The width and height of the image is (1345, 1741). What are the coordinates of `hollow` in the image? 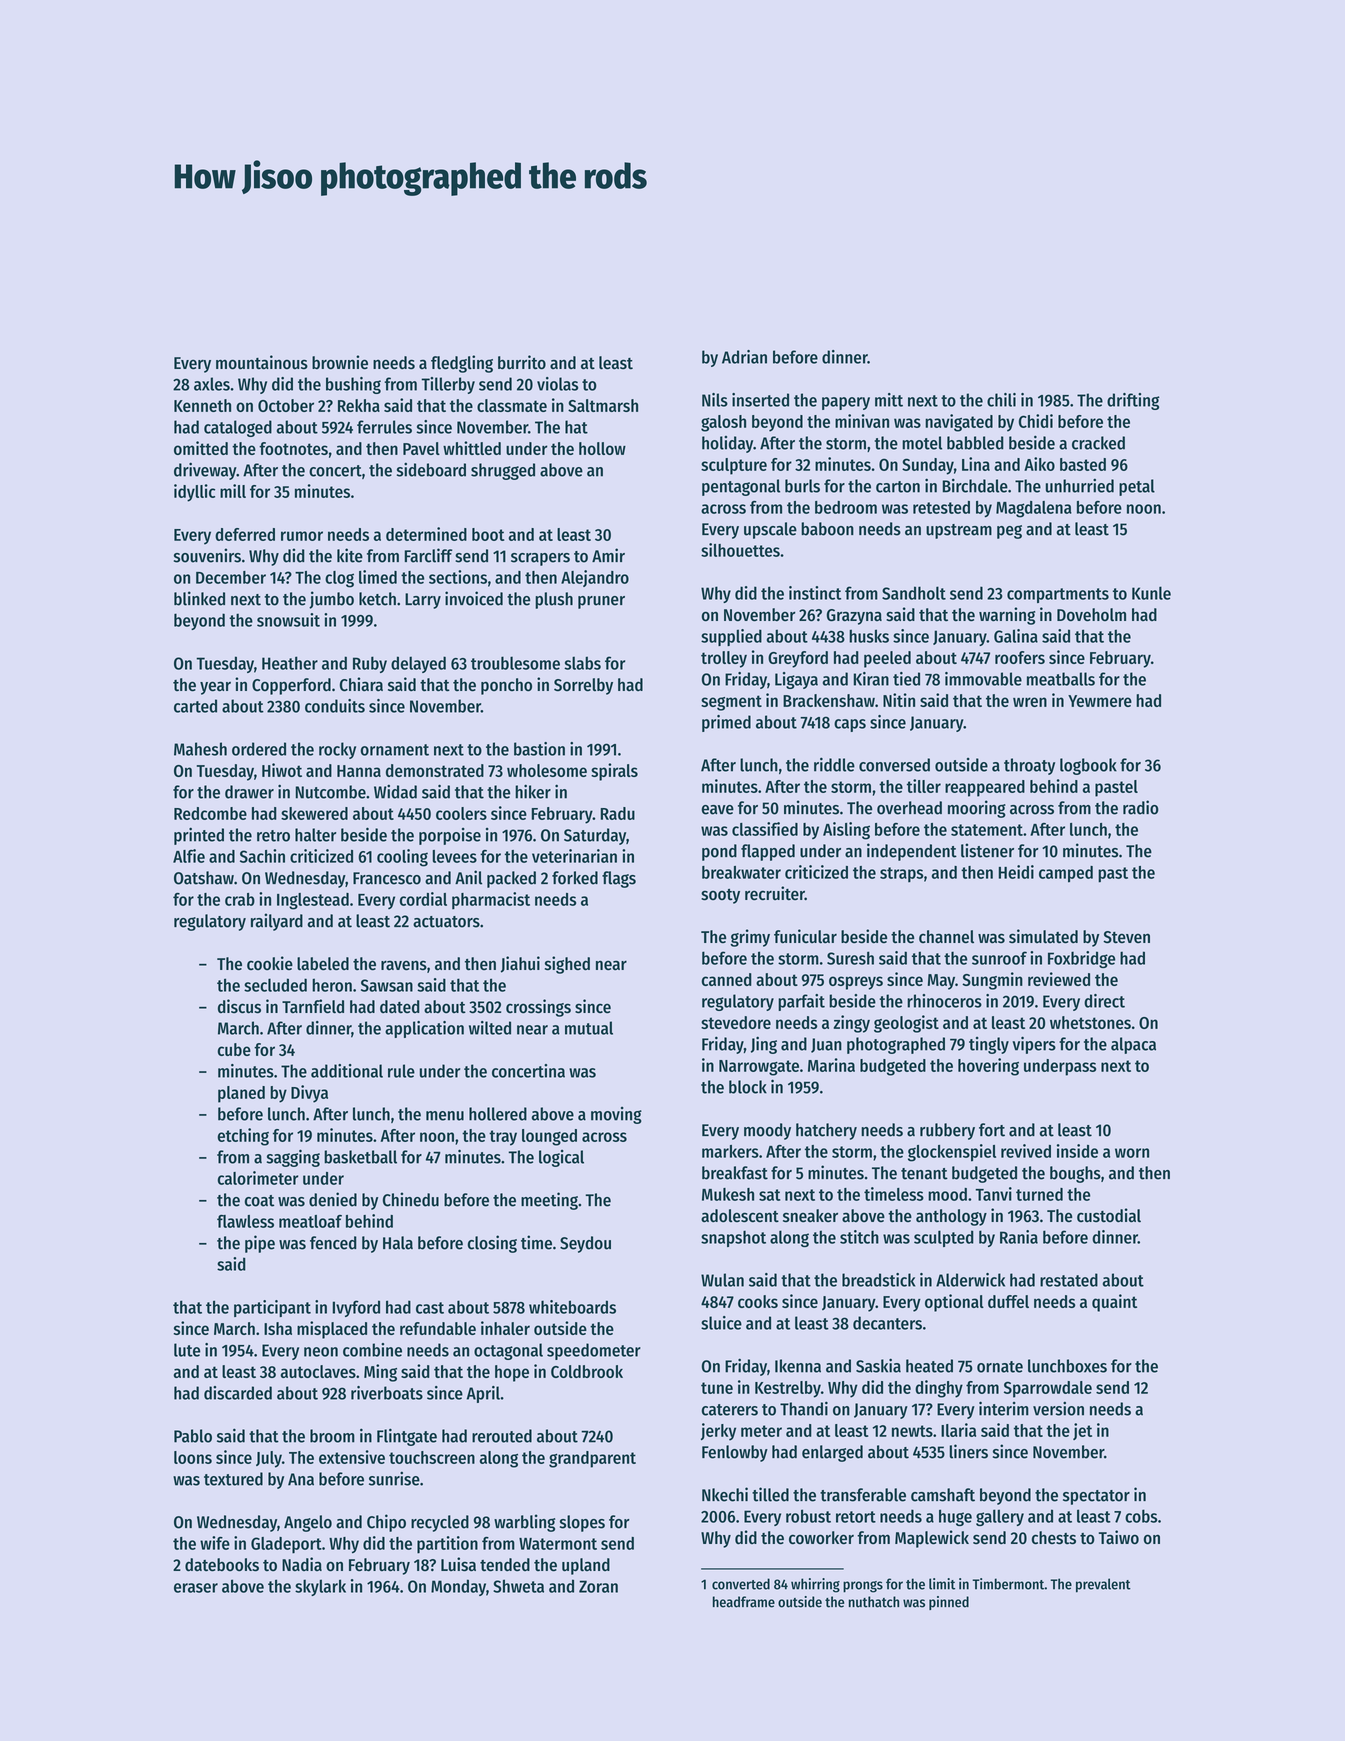 It's located at (602, 448).
